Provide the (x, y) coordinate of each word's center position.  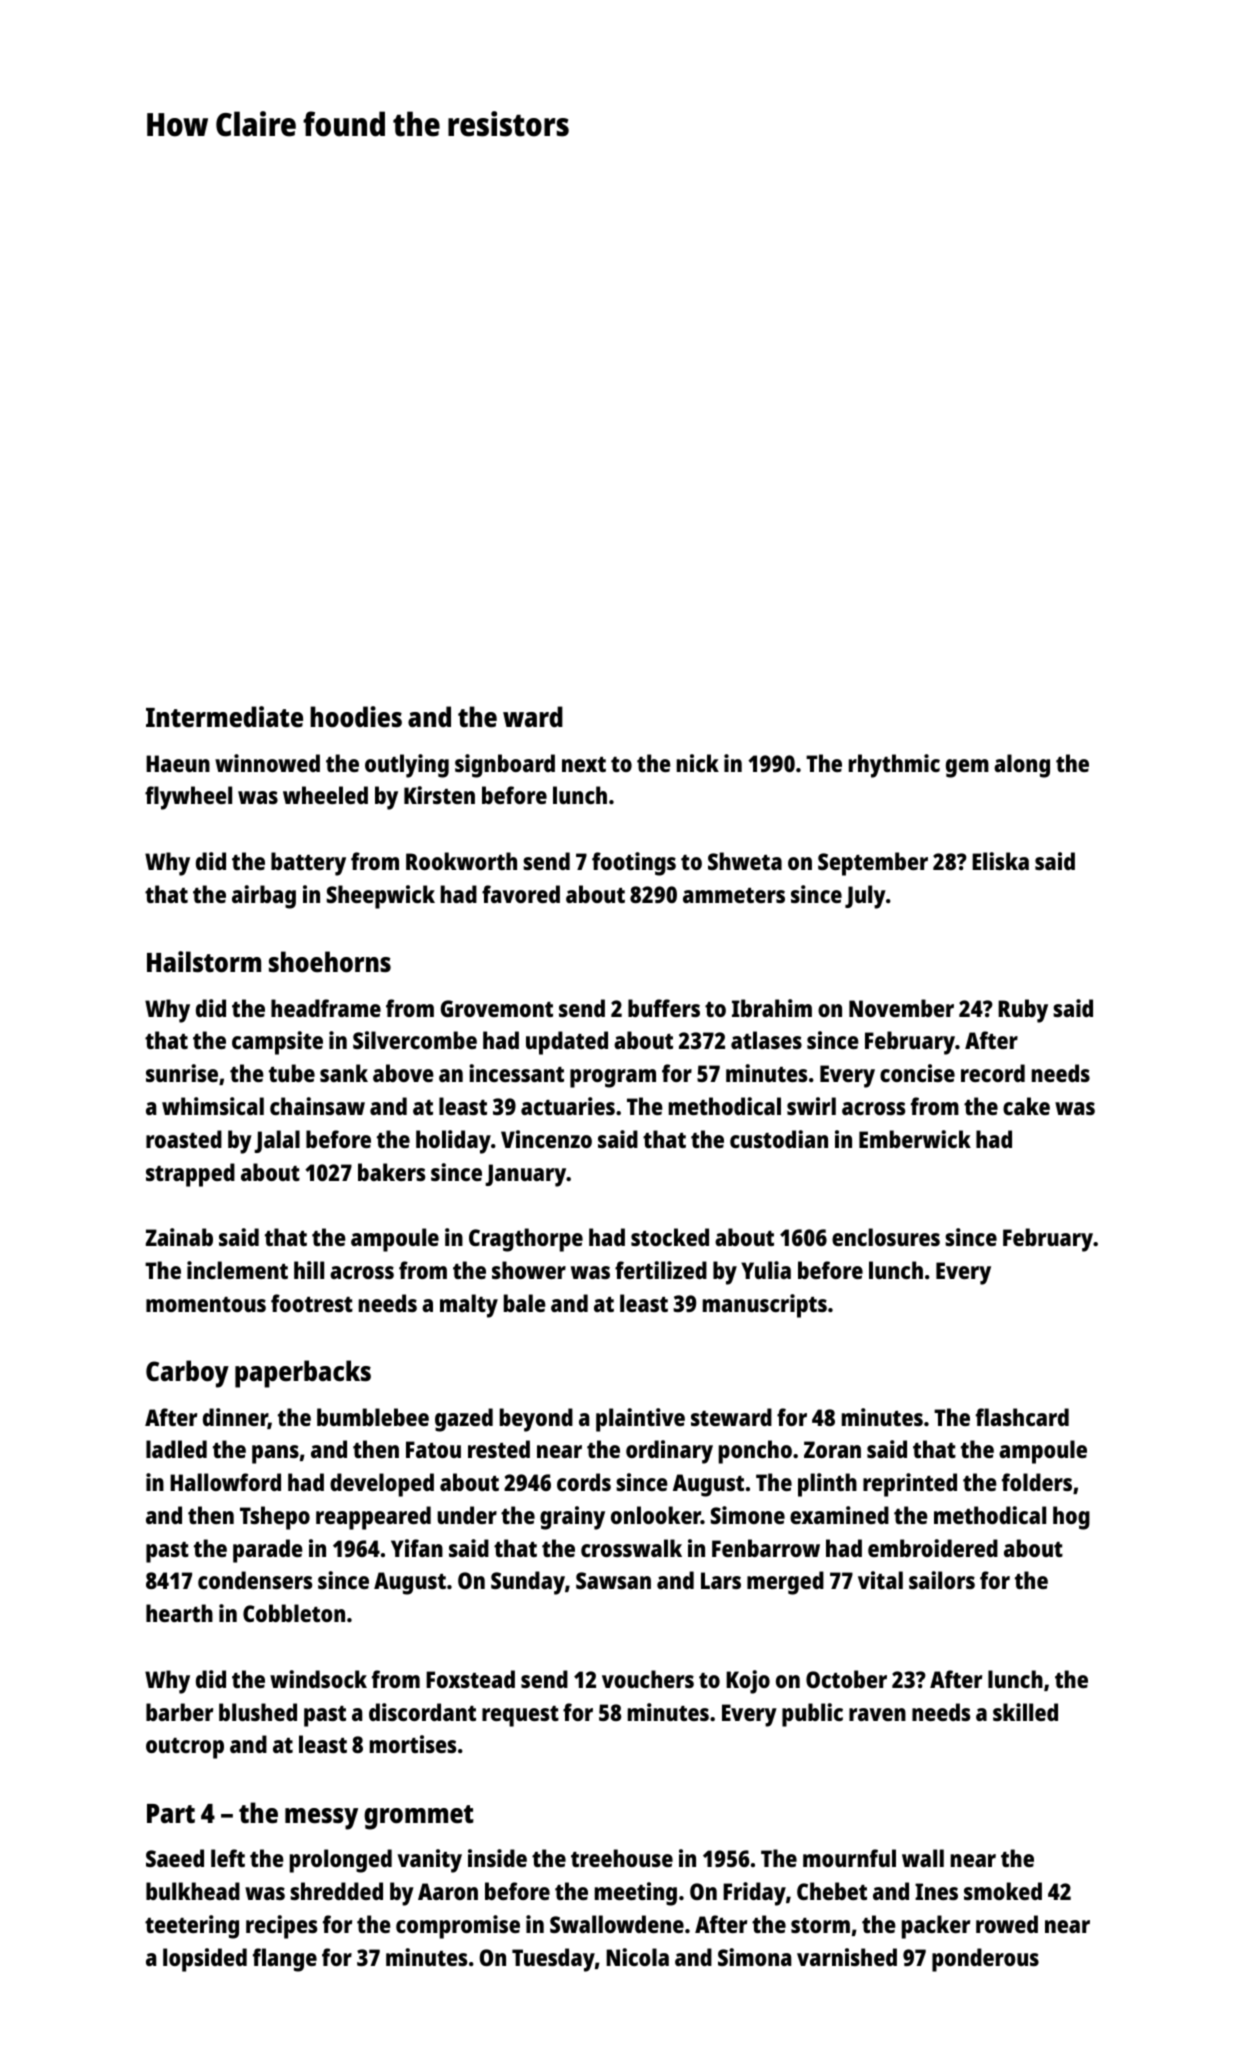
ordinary (669, 1452)
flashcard (1022, 1417)
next (584, 764)
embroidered (933, 1548)
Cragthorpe (526, 1240)
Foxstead (470, 1679)
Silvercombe (415, 1040)
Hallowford (225, 1482)
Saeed (175, 1858)
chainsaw (317, 1106)
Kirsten (439, 795)
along (1022, 766)
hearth (179, 1613)
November (901, 1008)
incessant (516, 1073)
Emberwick (915, 1139)
